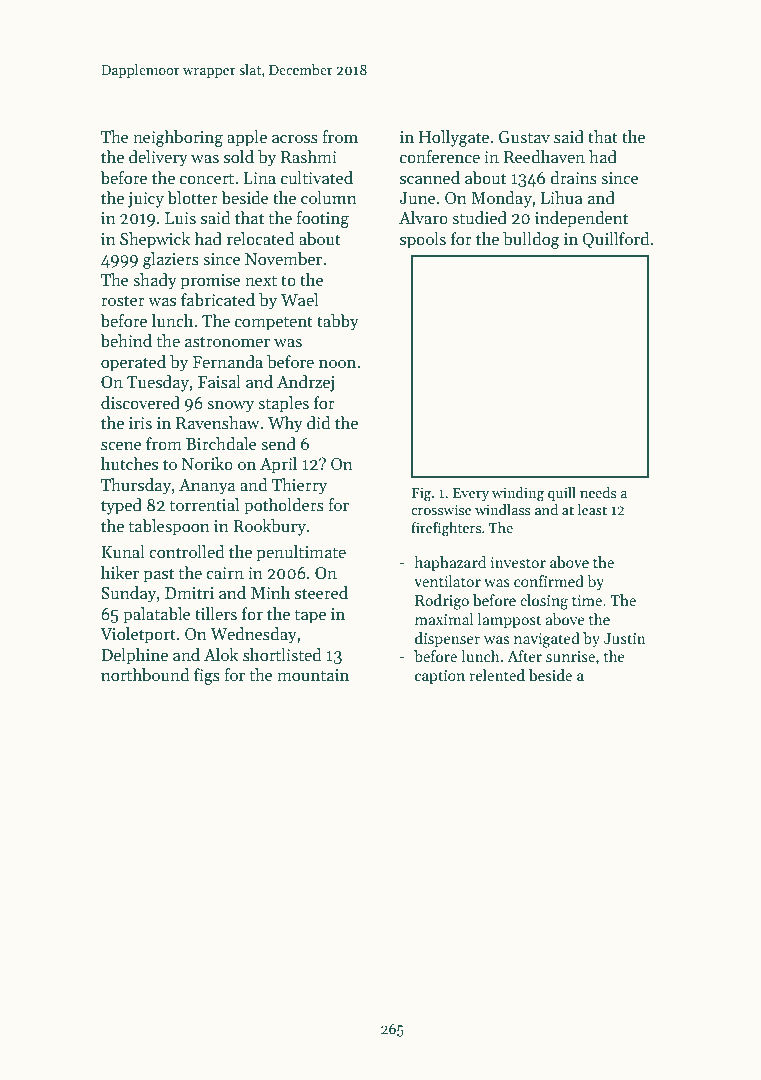 The height and width of the page is (1080, 761). What do you see at coordinates (549, 581) in the page?
I see `confirmed` at bounding box center [549, 581].
